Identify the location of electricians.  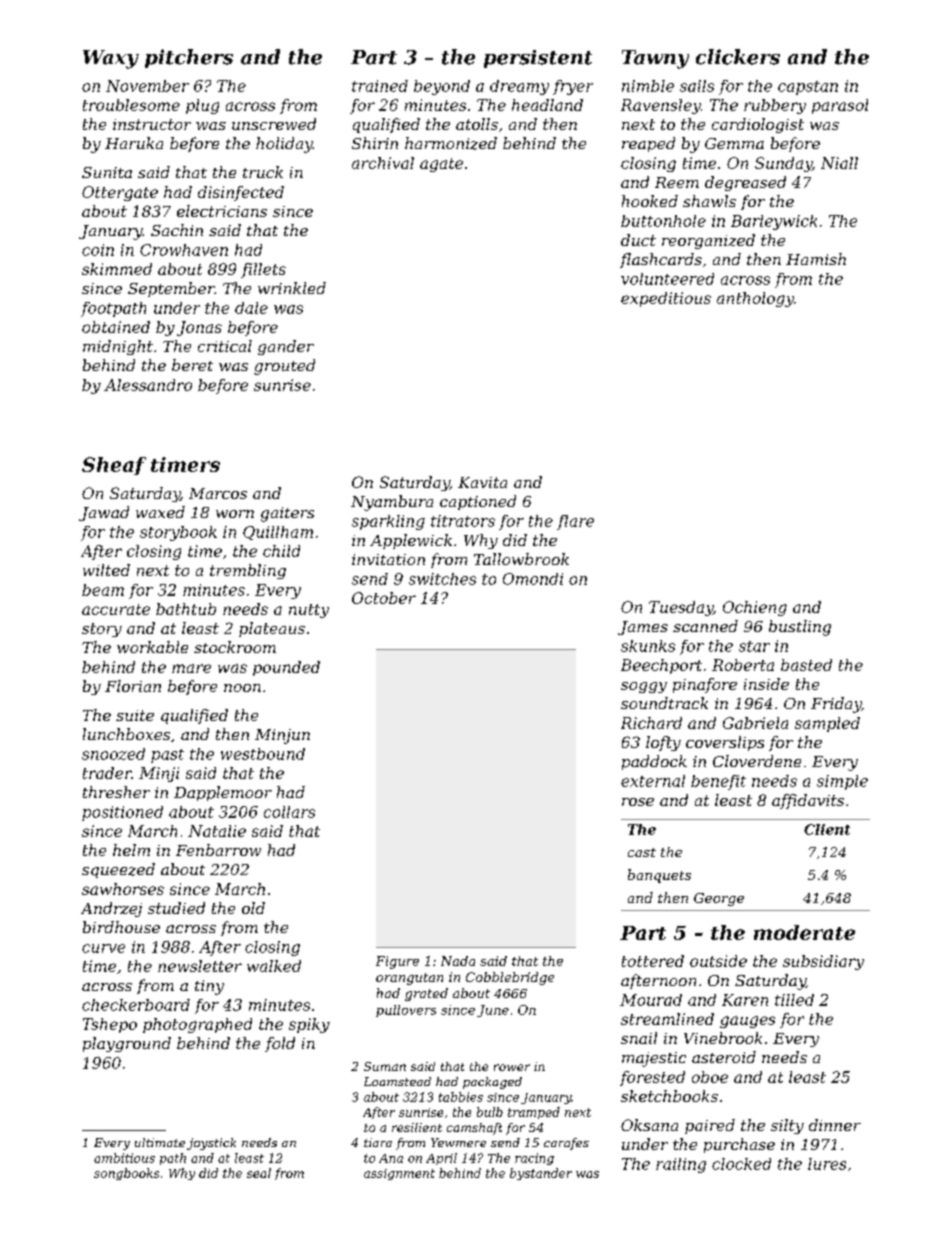
(222, 211).
